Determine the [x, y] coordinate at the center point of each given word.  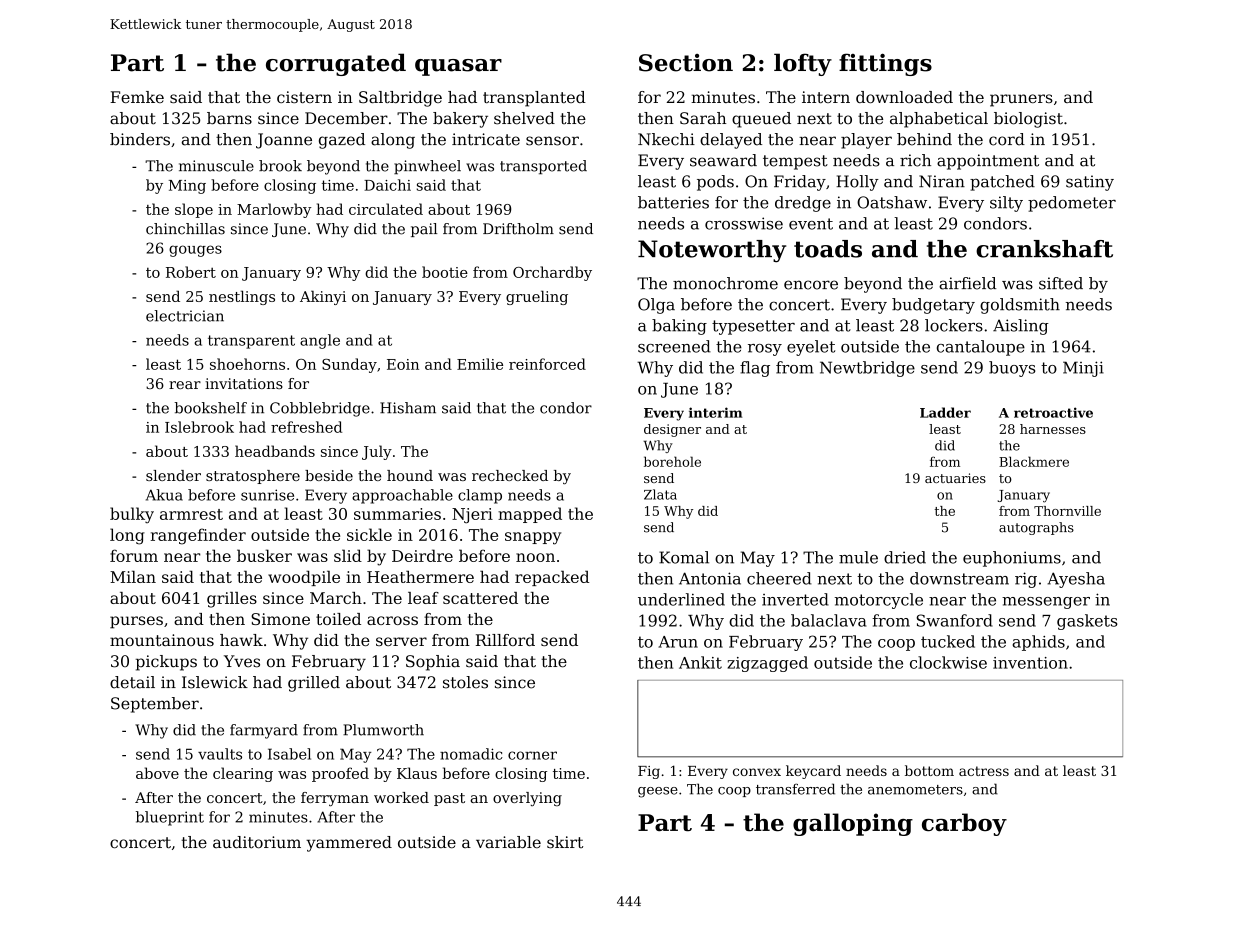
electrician [185, 316]
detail [132, 682]
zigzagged [768, 664]
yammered [349, 844]
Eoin [403, 364]
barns [229, 118]
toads [828, 249]
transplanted [534, 99]
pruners [1021, 100]
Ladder [945, 412]
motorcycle [879, 601]
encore [811, 285]
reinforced [547, 364]
